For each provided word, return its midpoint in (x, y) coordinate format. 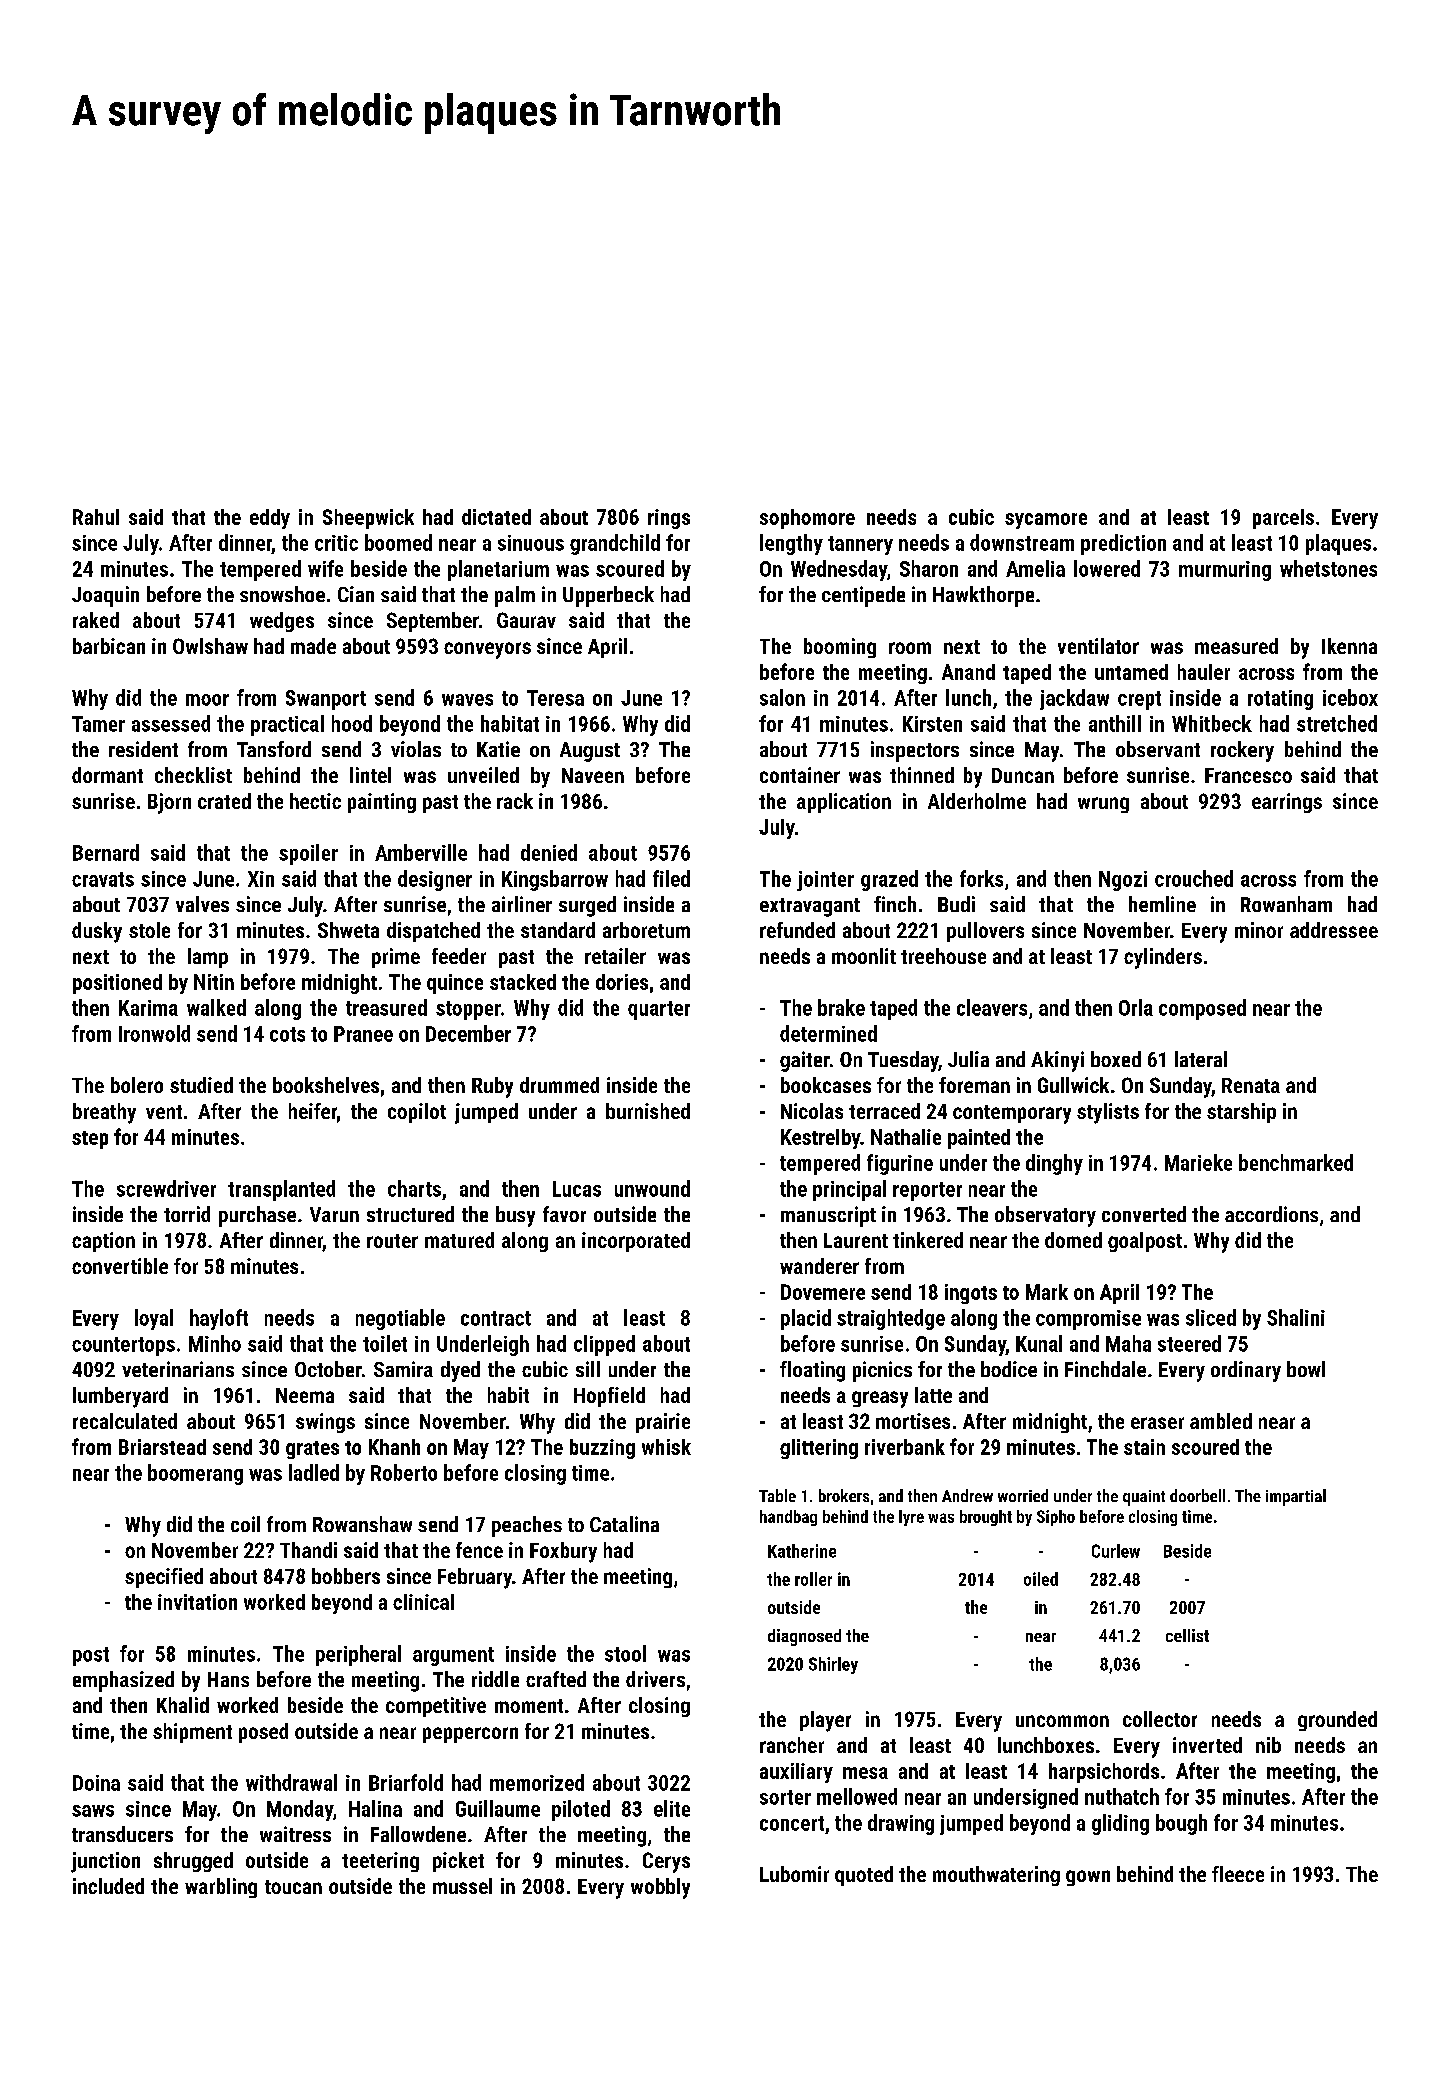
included (108, 1886)
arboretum (646, 930)
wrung (1103, 805)
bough (1181, 1824)
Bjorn (169, 803)
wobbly (660, 1888)
